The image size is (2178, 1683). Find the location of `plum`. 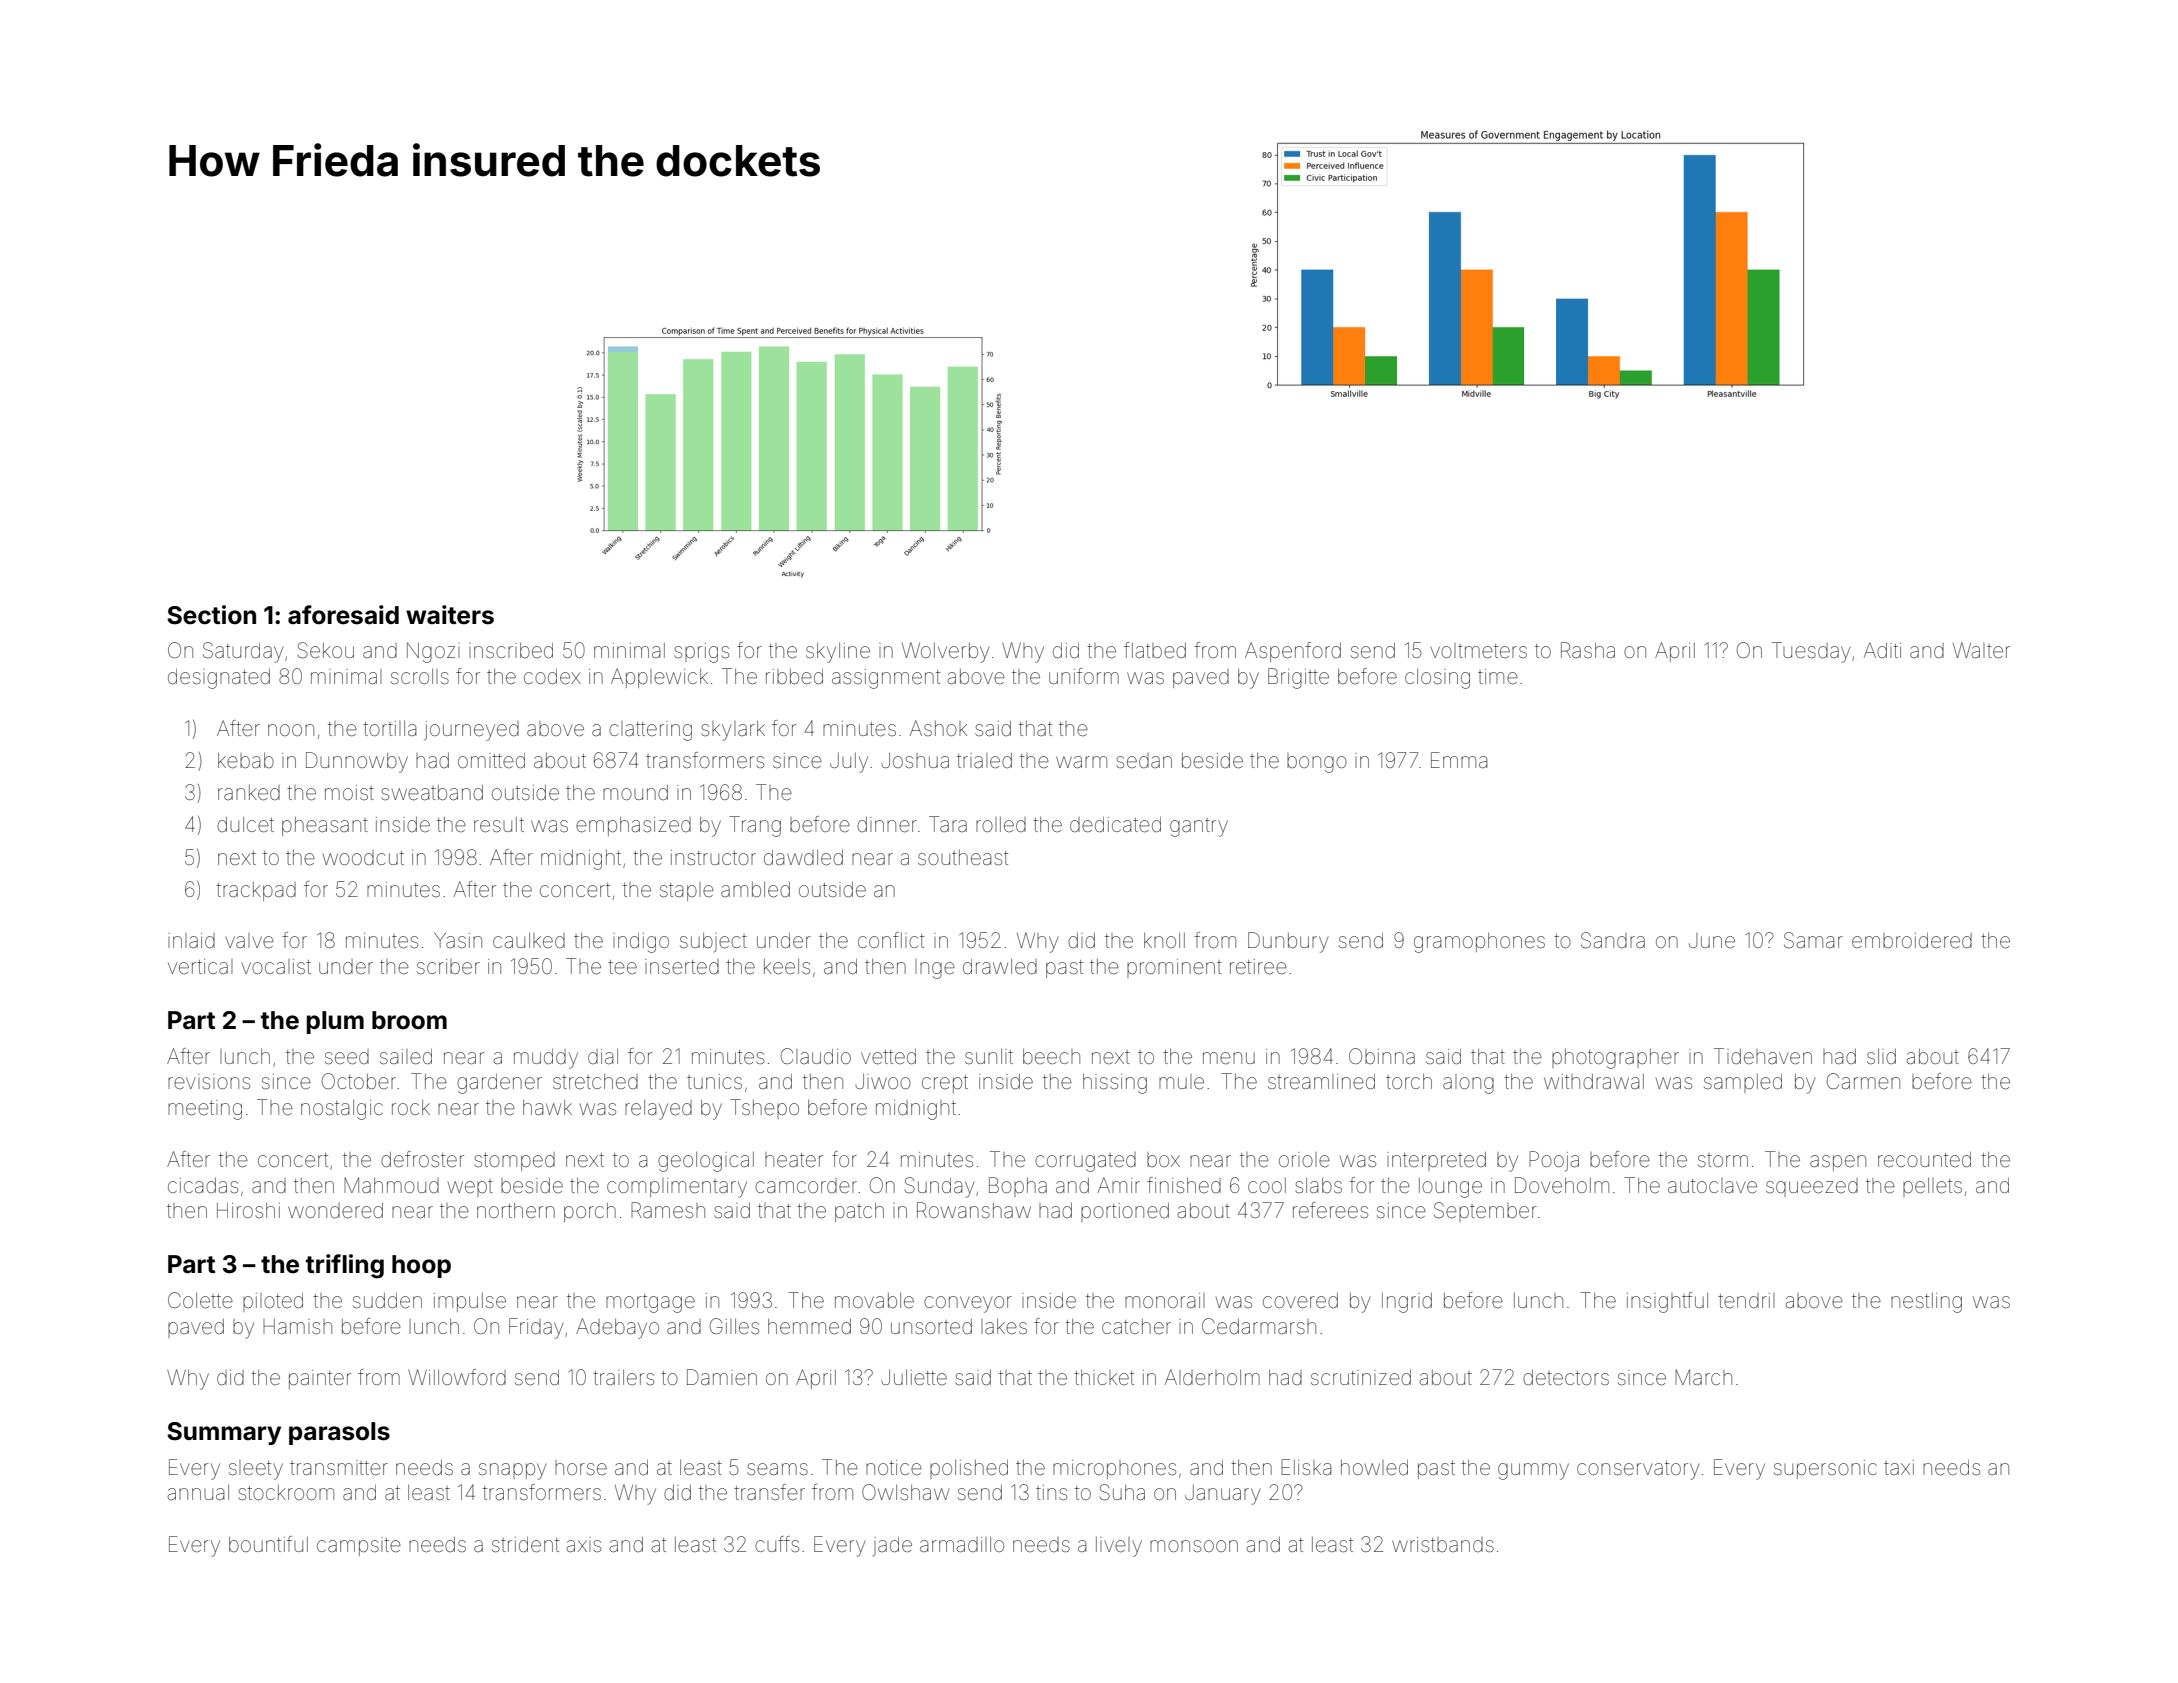

plum is located at coordinates (335, 1022).
